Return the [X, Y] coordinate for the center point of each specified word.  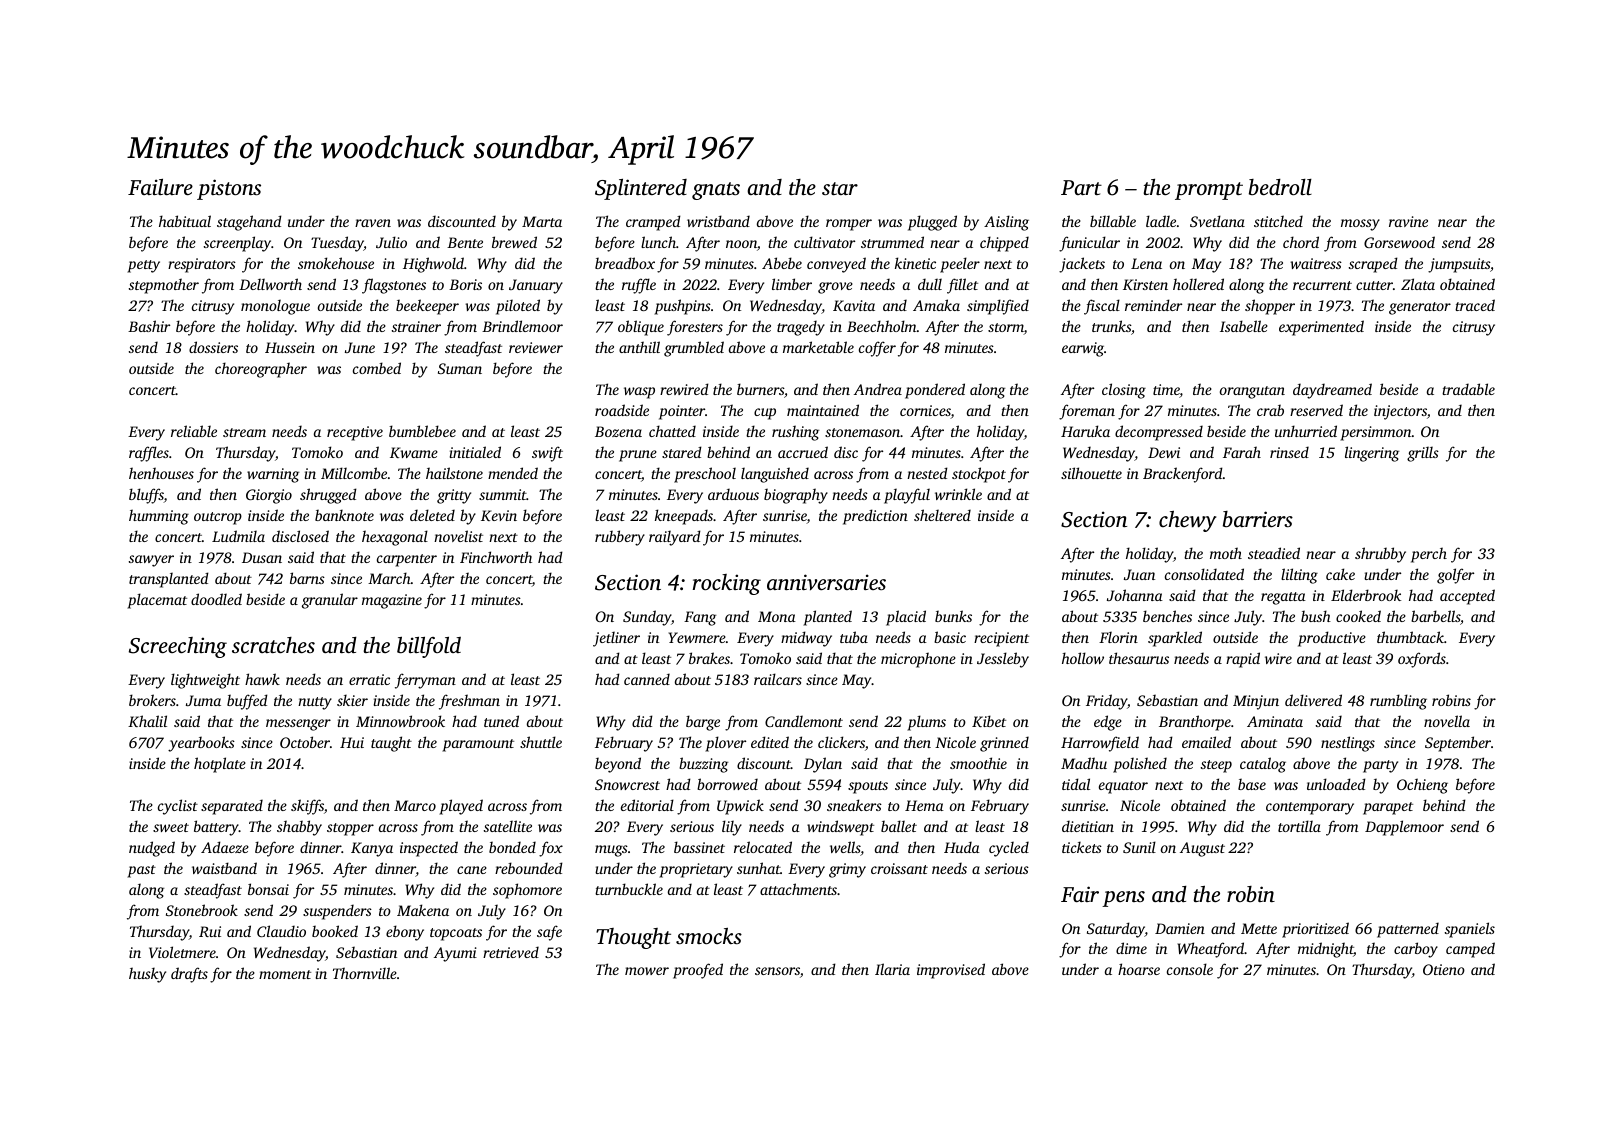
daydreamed [1332, 391]
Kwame [414, 452]
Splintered [641, 189]
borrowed [727, 784]
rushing [795, 433]
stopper [350, 829]
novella [1447, 721]
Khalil [147, 721]
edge [1108, 723]
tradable [1468, 389]
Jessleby [1003, 660]
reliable [194, 431]
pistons [229, 189]
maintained [823, 410]
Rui [210, 931]
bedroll [1280, 187]
